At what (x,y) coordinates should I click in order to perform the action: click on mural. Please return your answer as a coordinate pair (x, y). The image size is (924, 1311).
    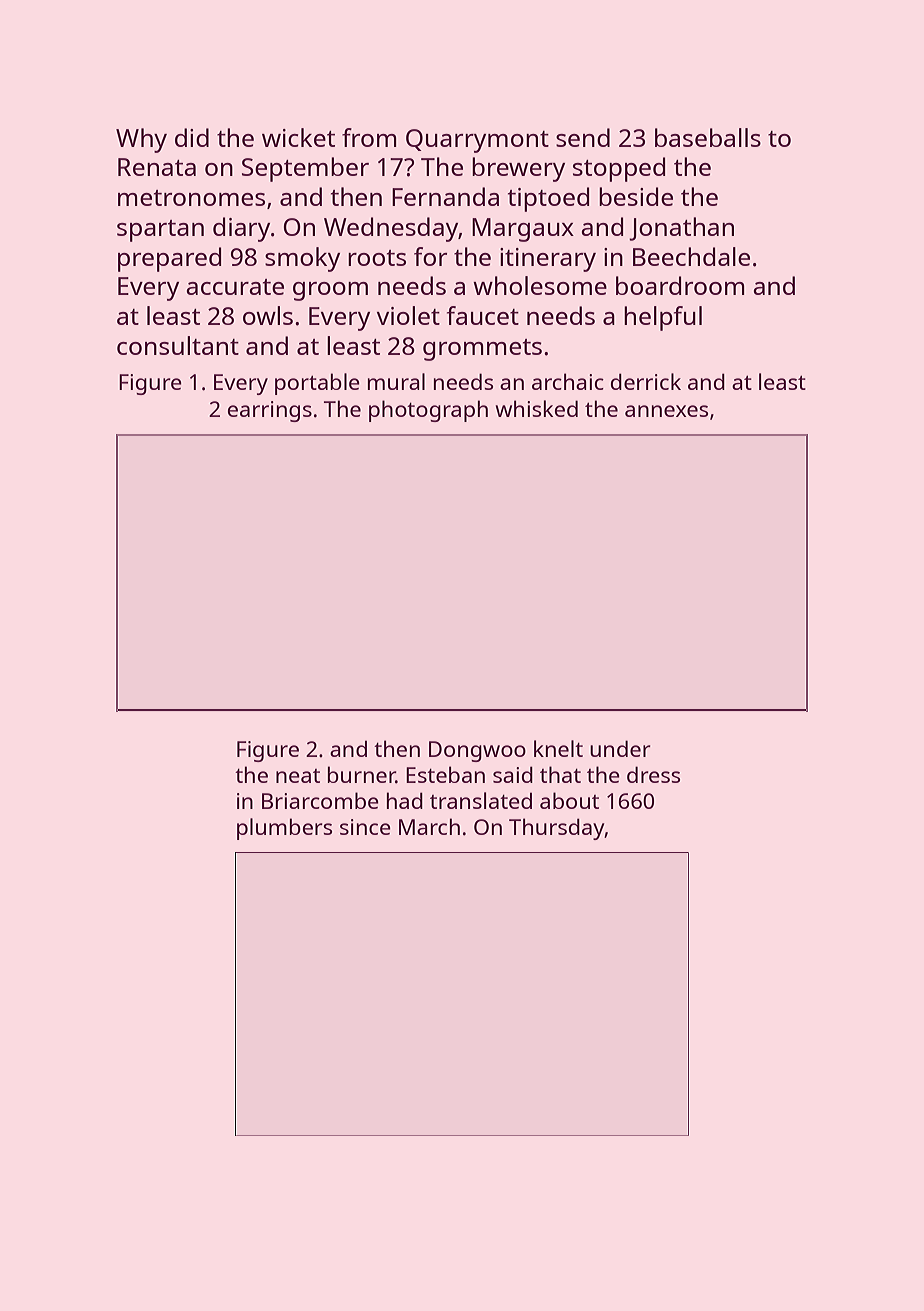
    Looking at the image, I should click on (396, 381).
